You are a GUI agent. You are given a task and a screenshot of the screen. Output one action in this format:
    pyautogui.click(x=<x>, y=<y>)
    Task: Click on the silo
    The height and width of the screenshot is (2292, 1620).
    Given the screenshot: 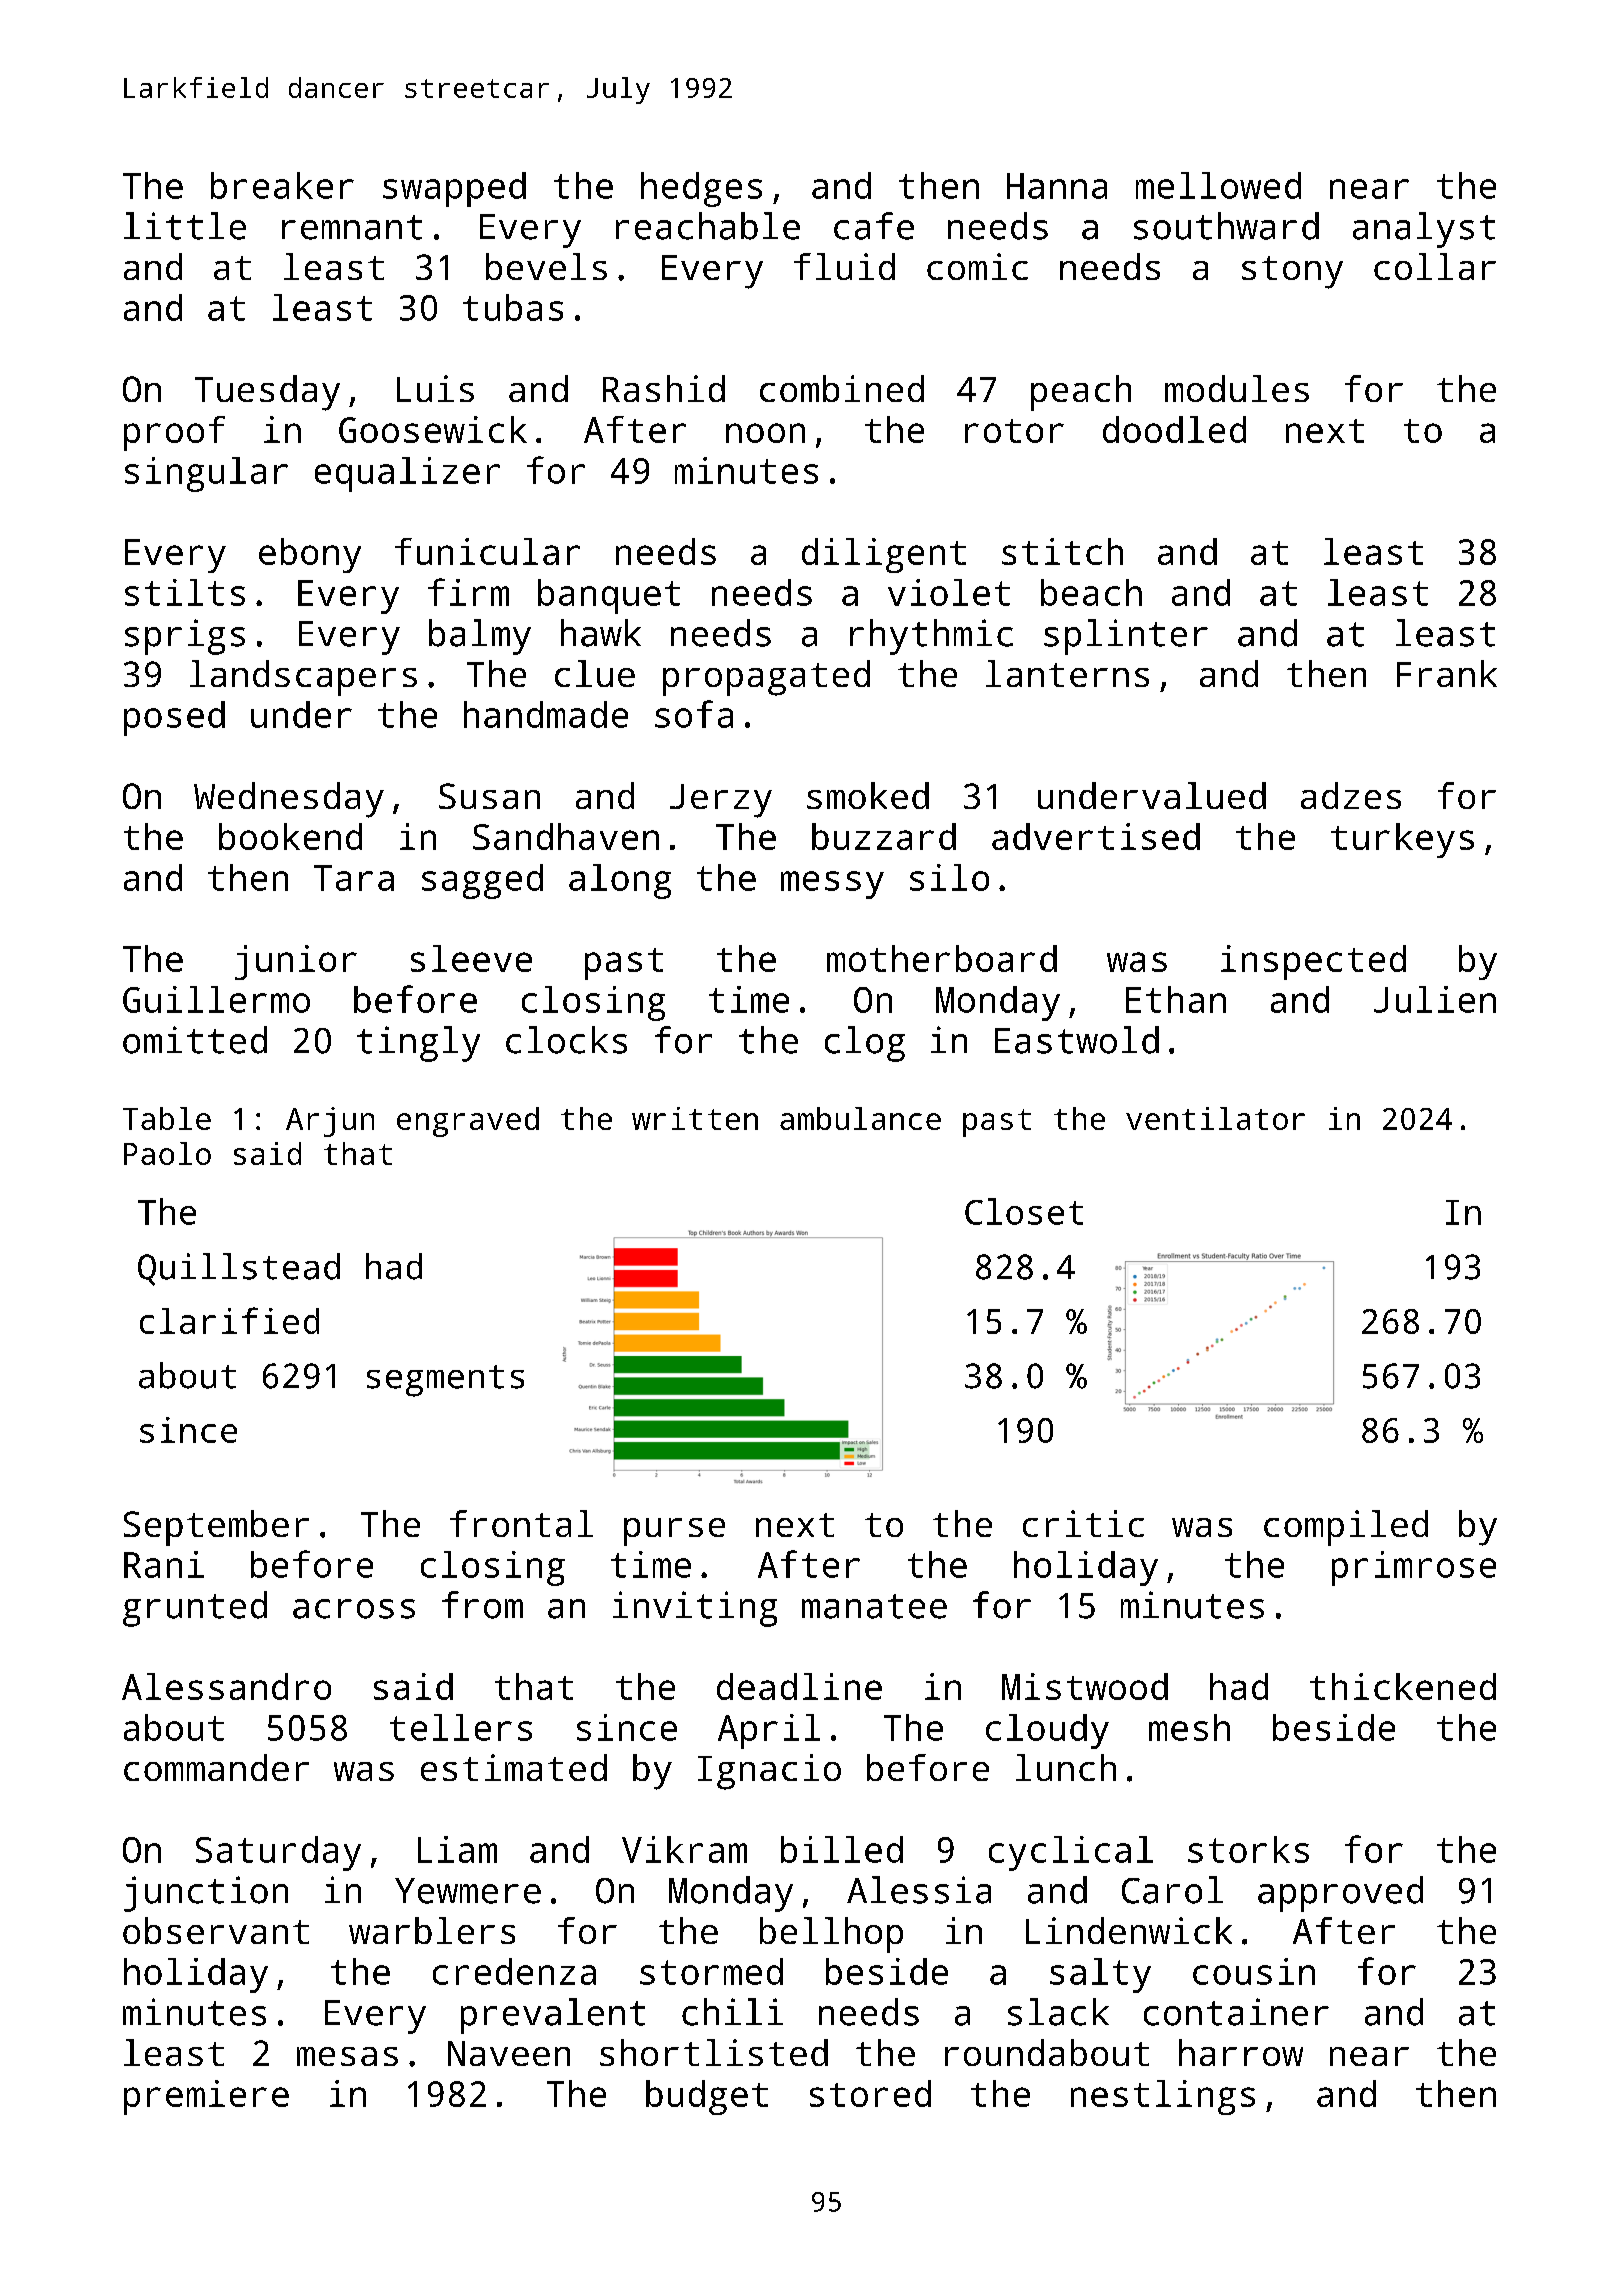 What is the action you would take?
    pyautogui.click(x=949, y=877)
